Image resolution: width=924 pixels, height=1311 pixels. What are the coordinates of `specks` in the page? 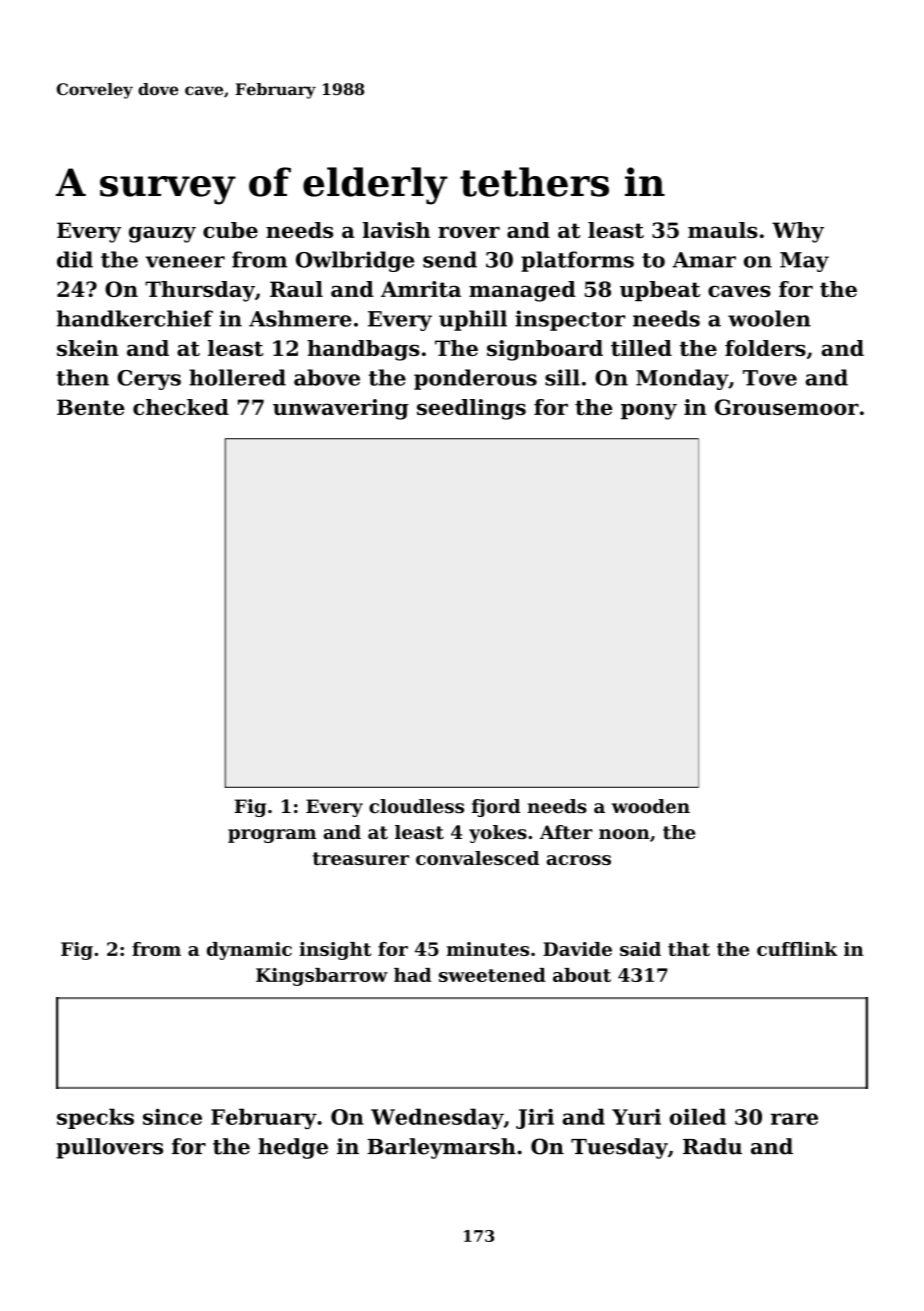 It's located at (95, 1118).
